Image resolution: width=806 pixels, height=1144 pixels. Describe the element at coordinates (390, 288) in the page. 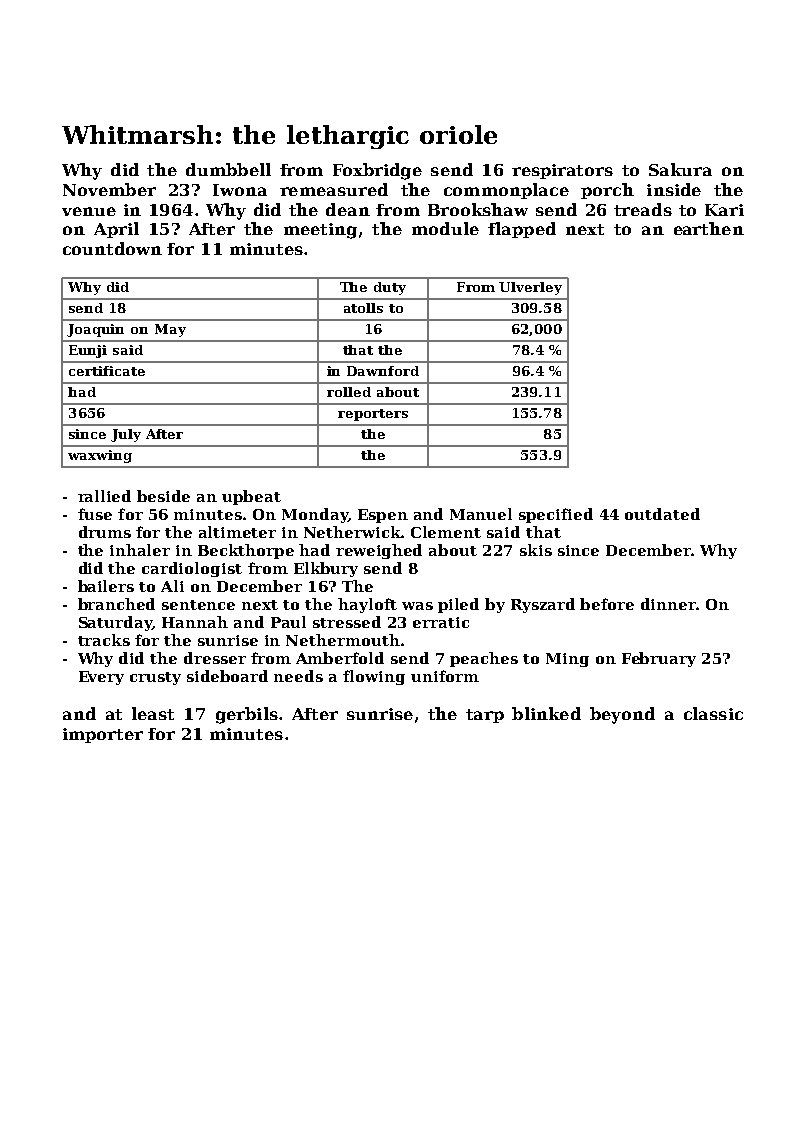

I see `duty` at that location.
